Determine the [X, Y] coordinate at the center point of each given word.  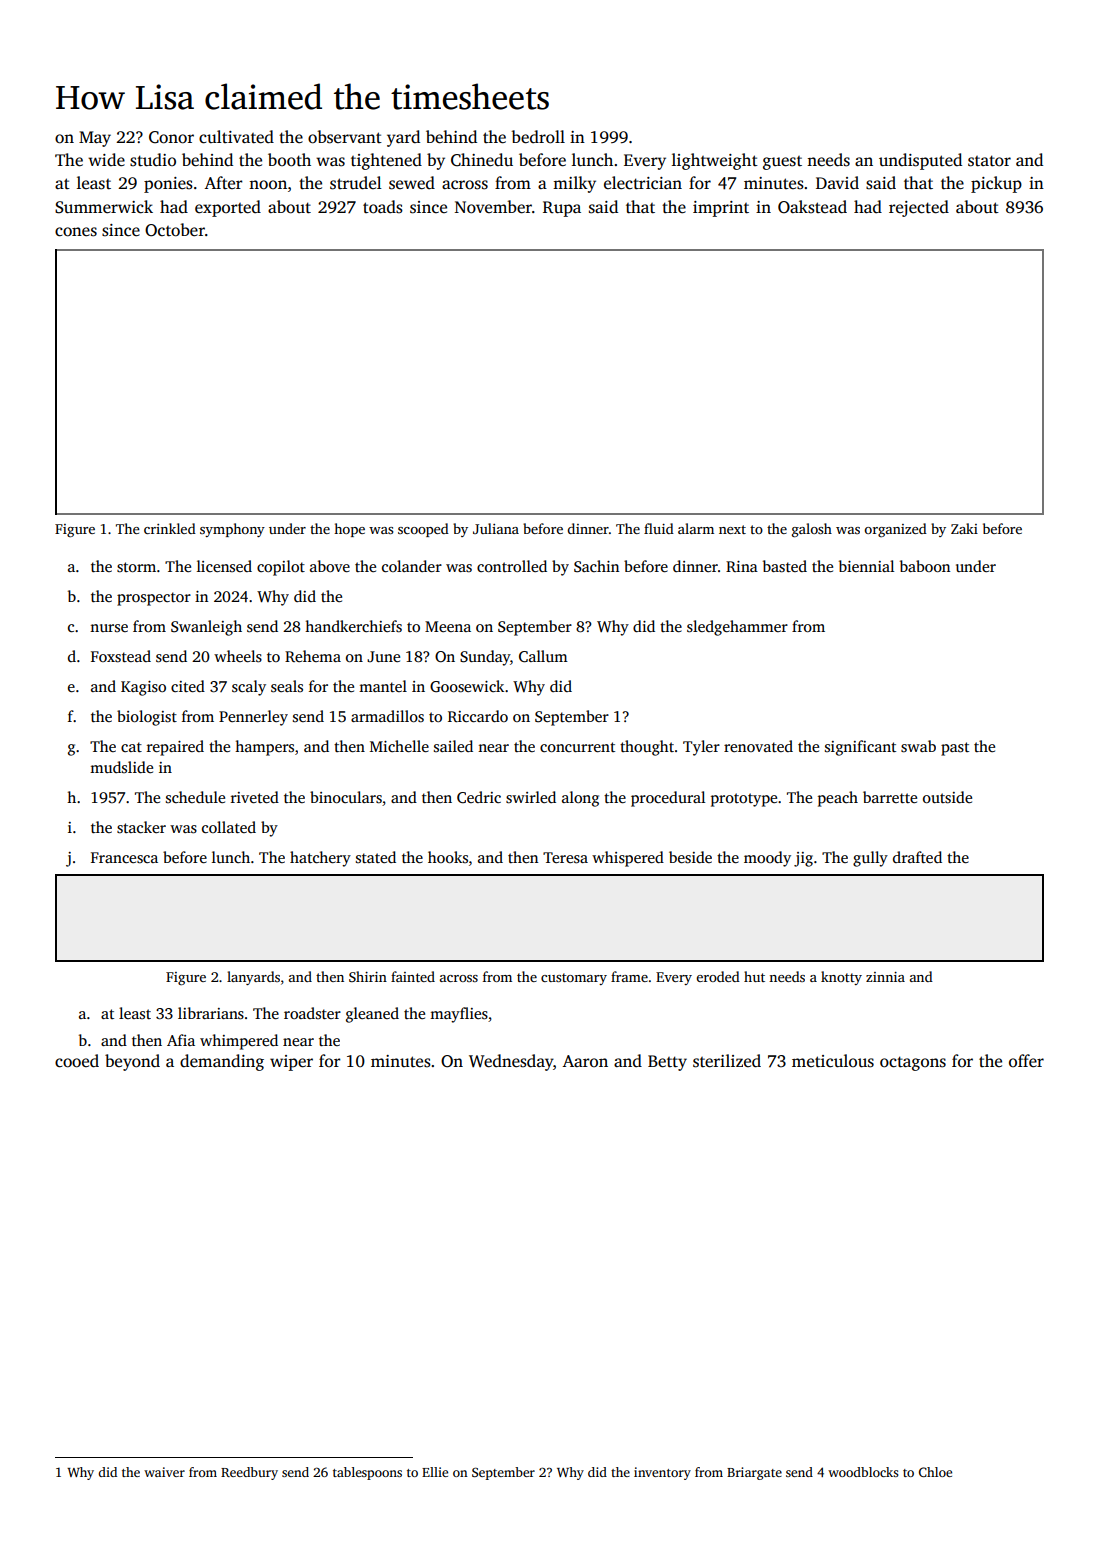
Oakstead [812, 207]
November [493, 207]
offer [1026, 1061]
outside [947, 797]
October [175, 230]
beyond [132, 1062]
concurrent [577, 747]
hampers [264, 748]
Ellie [435, 1472]
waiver [164, 1472]
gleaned [372, 1015]
